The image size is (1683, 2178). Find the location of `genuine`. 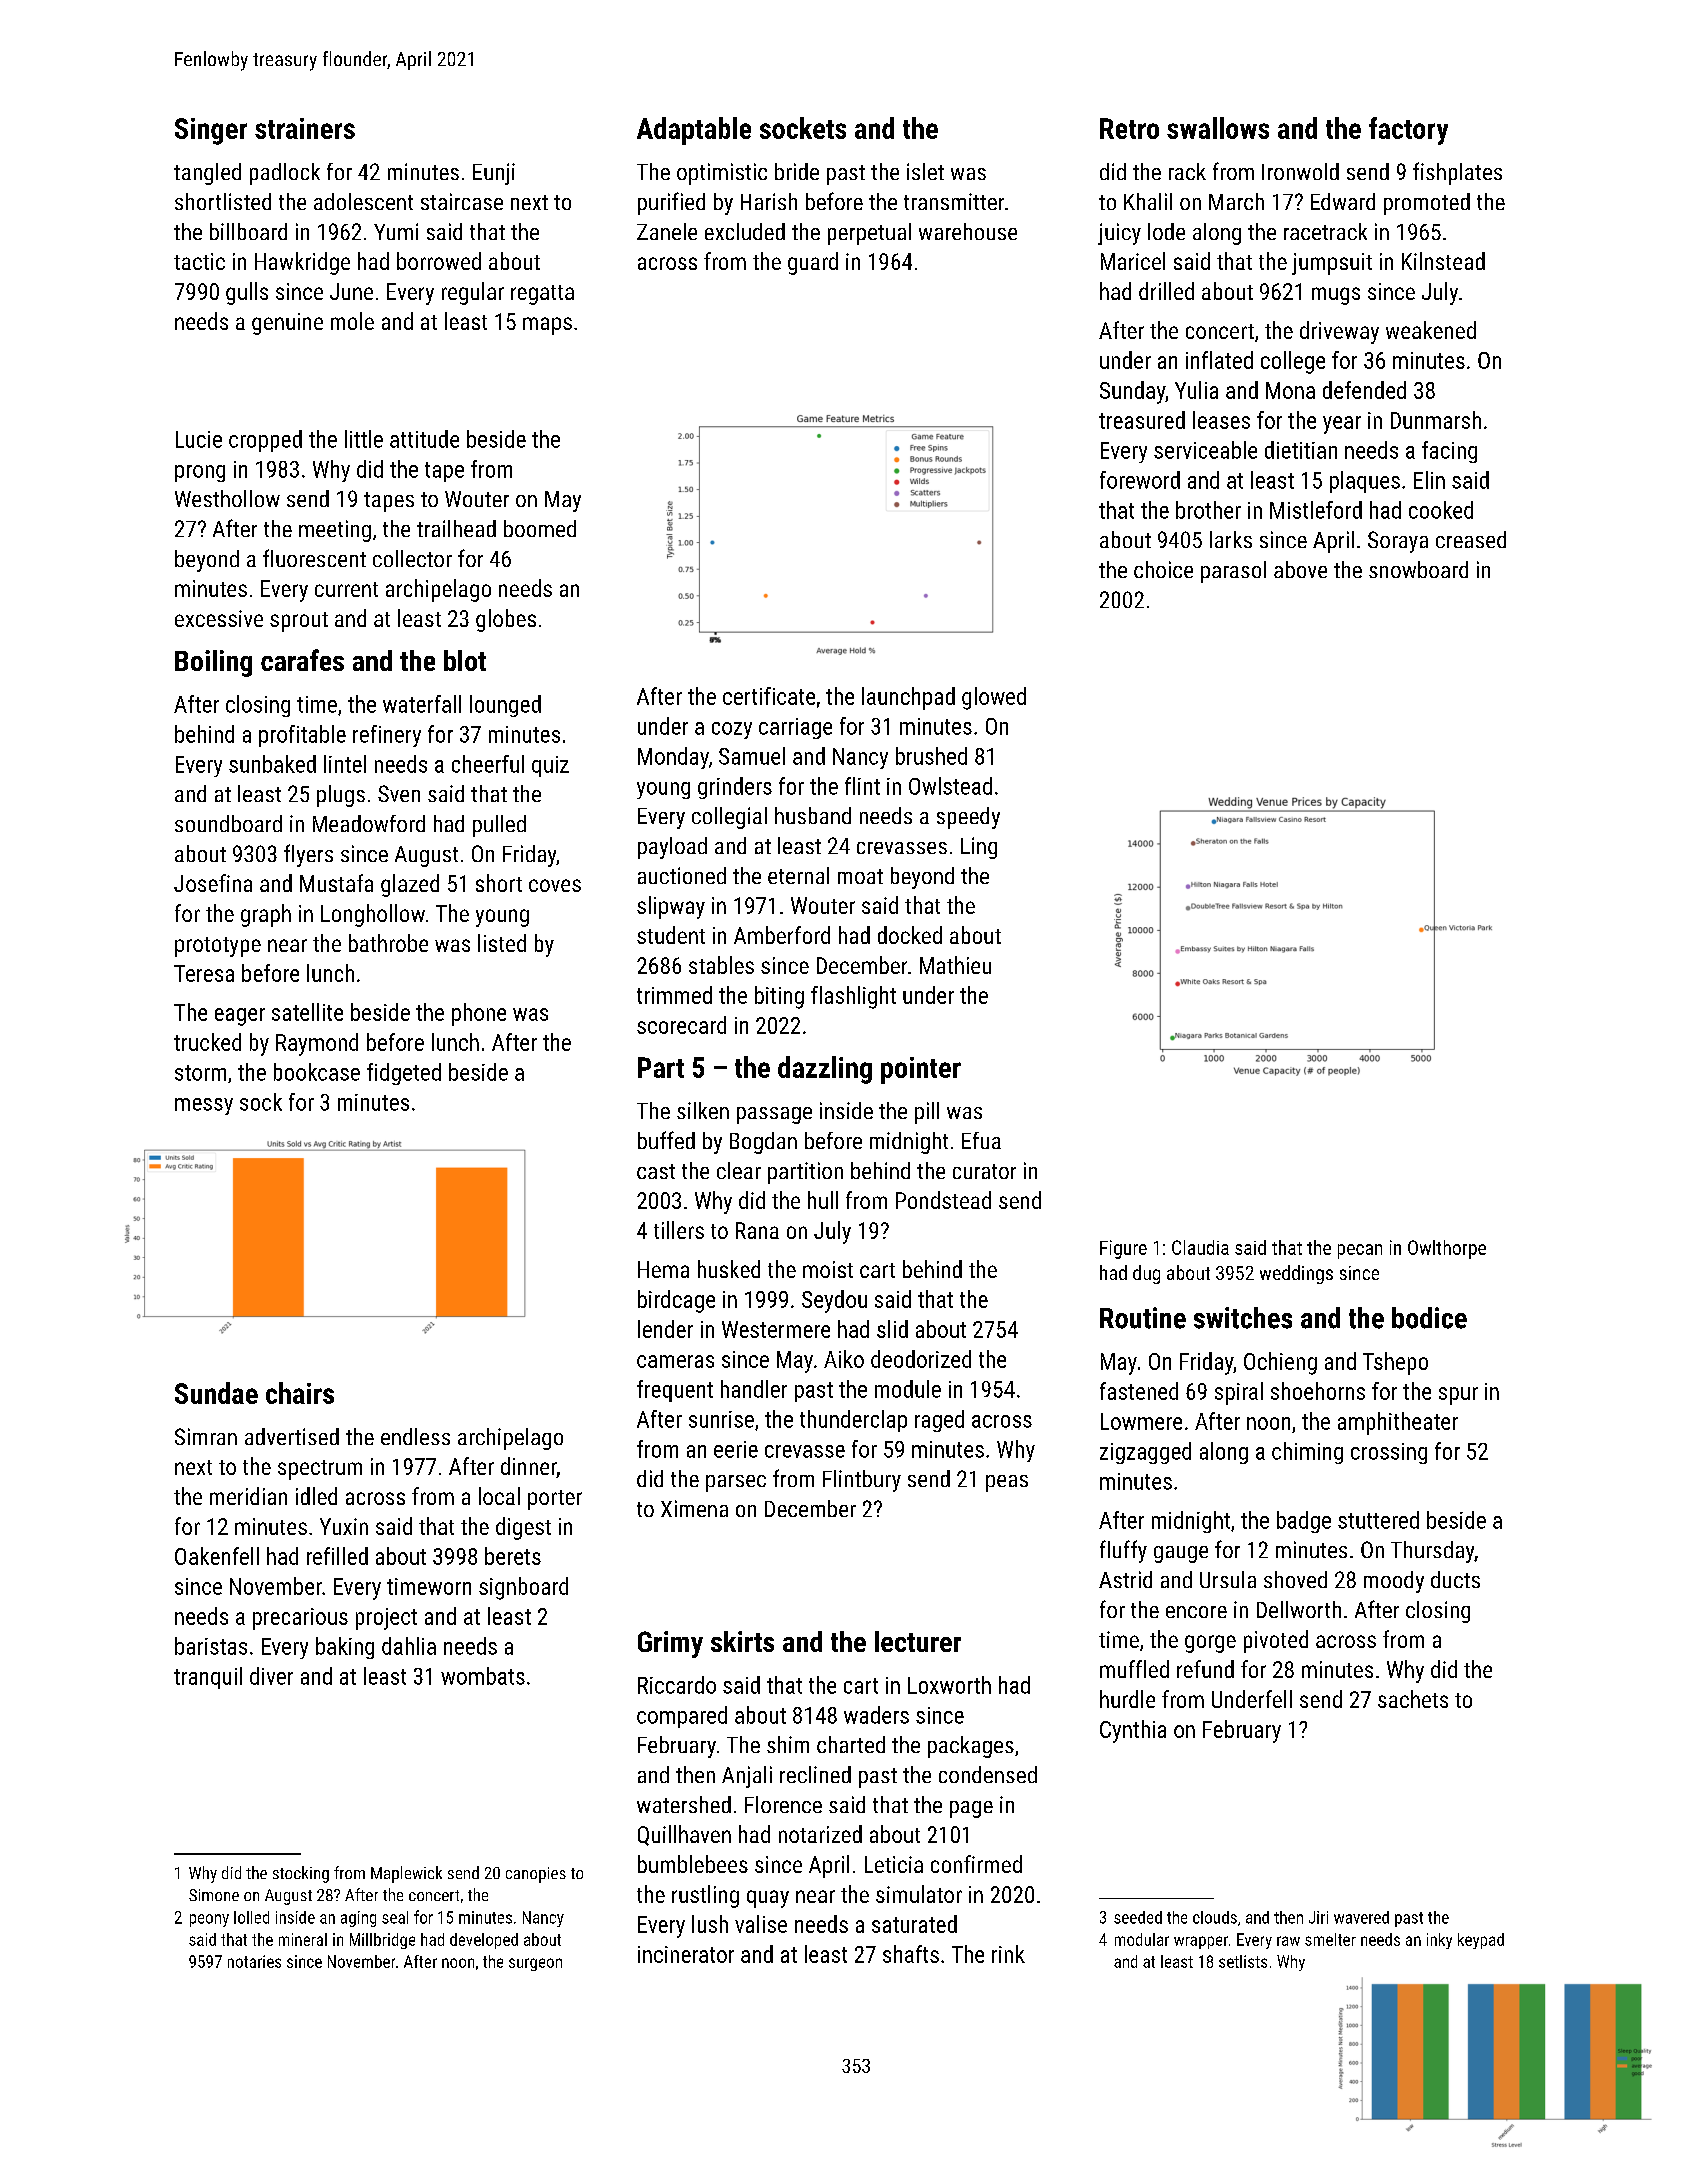

genuine is located at coordinates (287, 324).
